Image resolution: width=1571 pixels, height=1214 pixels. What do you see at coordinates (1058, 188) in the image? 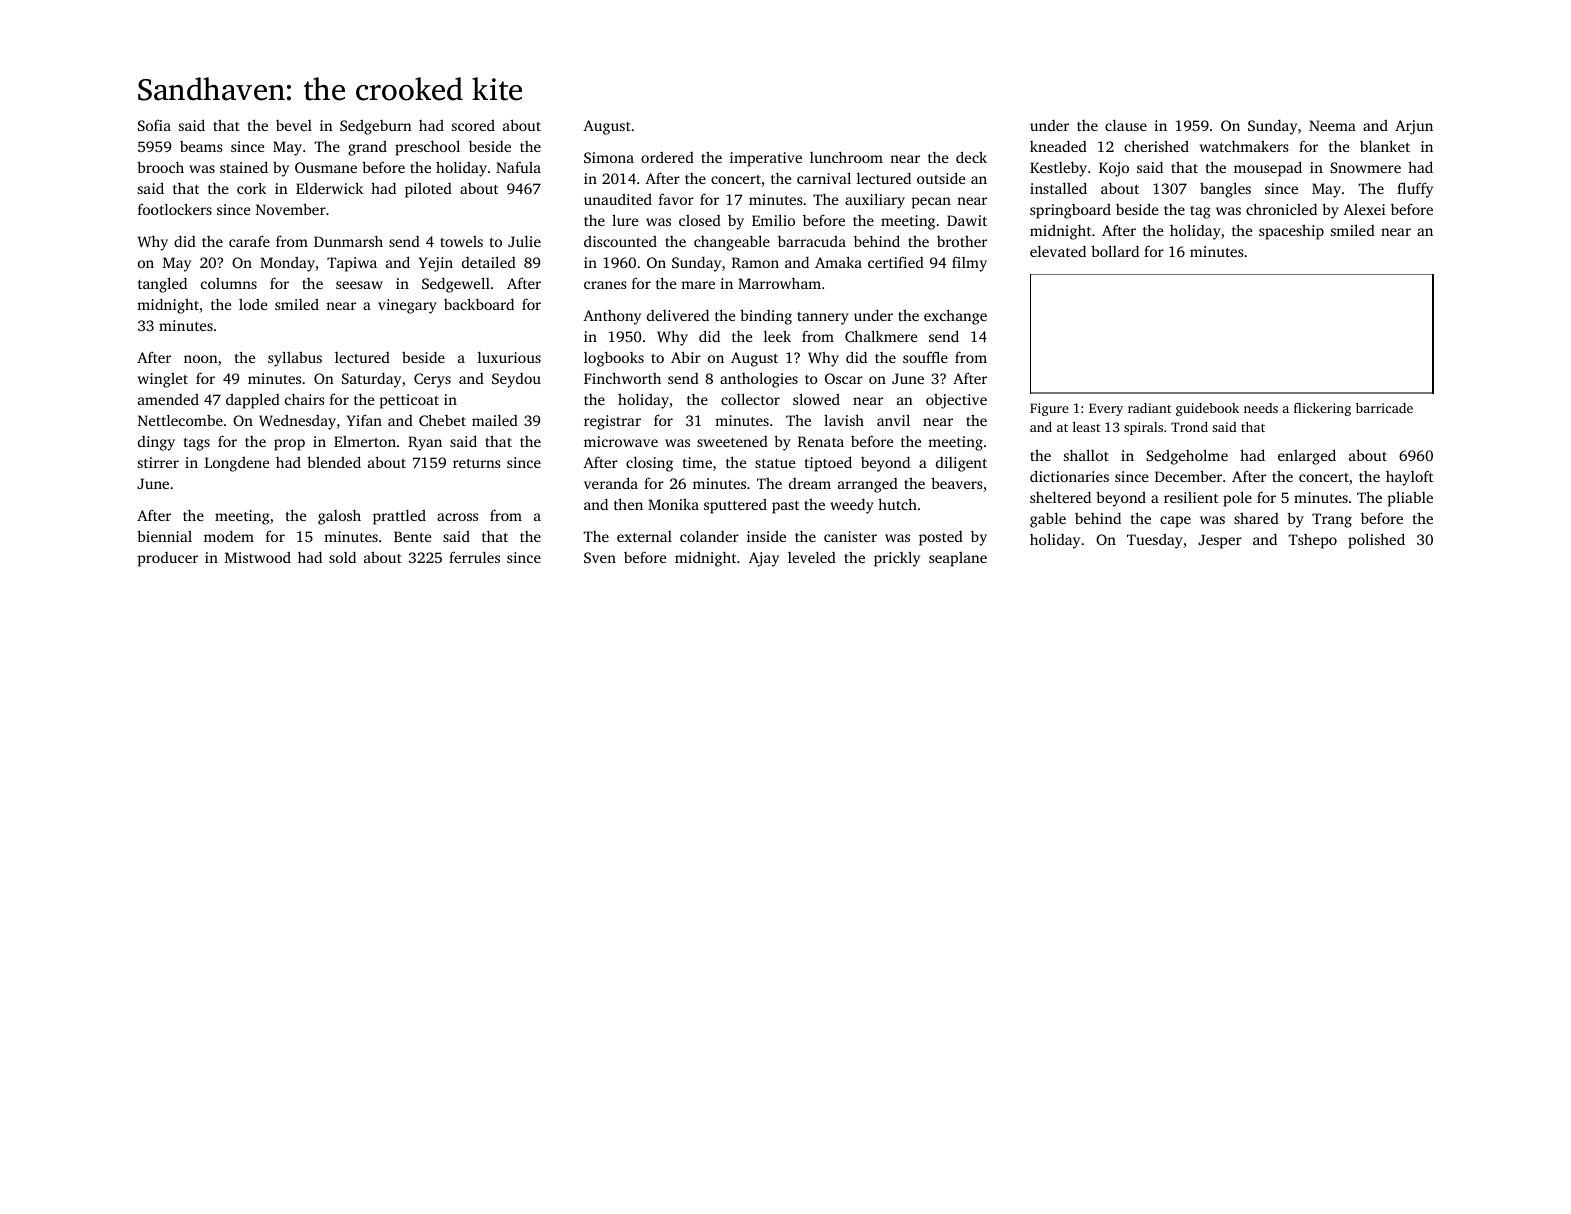
I see `installed` at bounding box center [1058, 188].
